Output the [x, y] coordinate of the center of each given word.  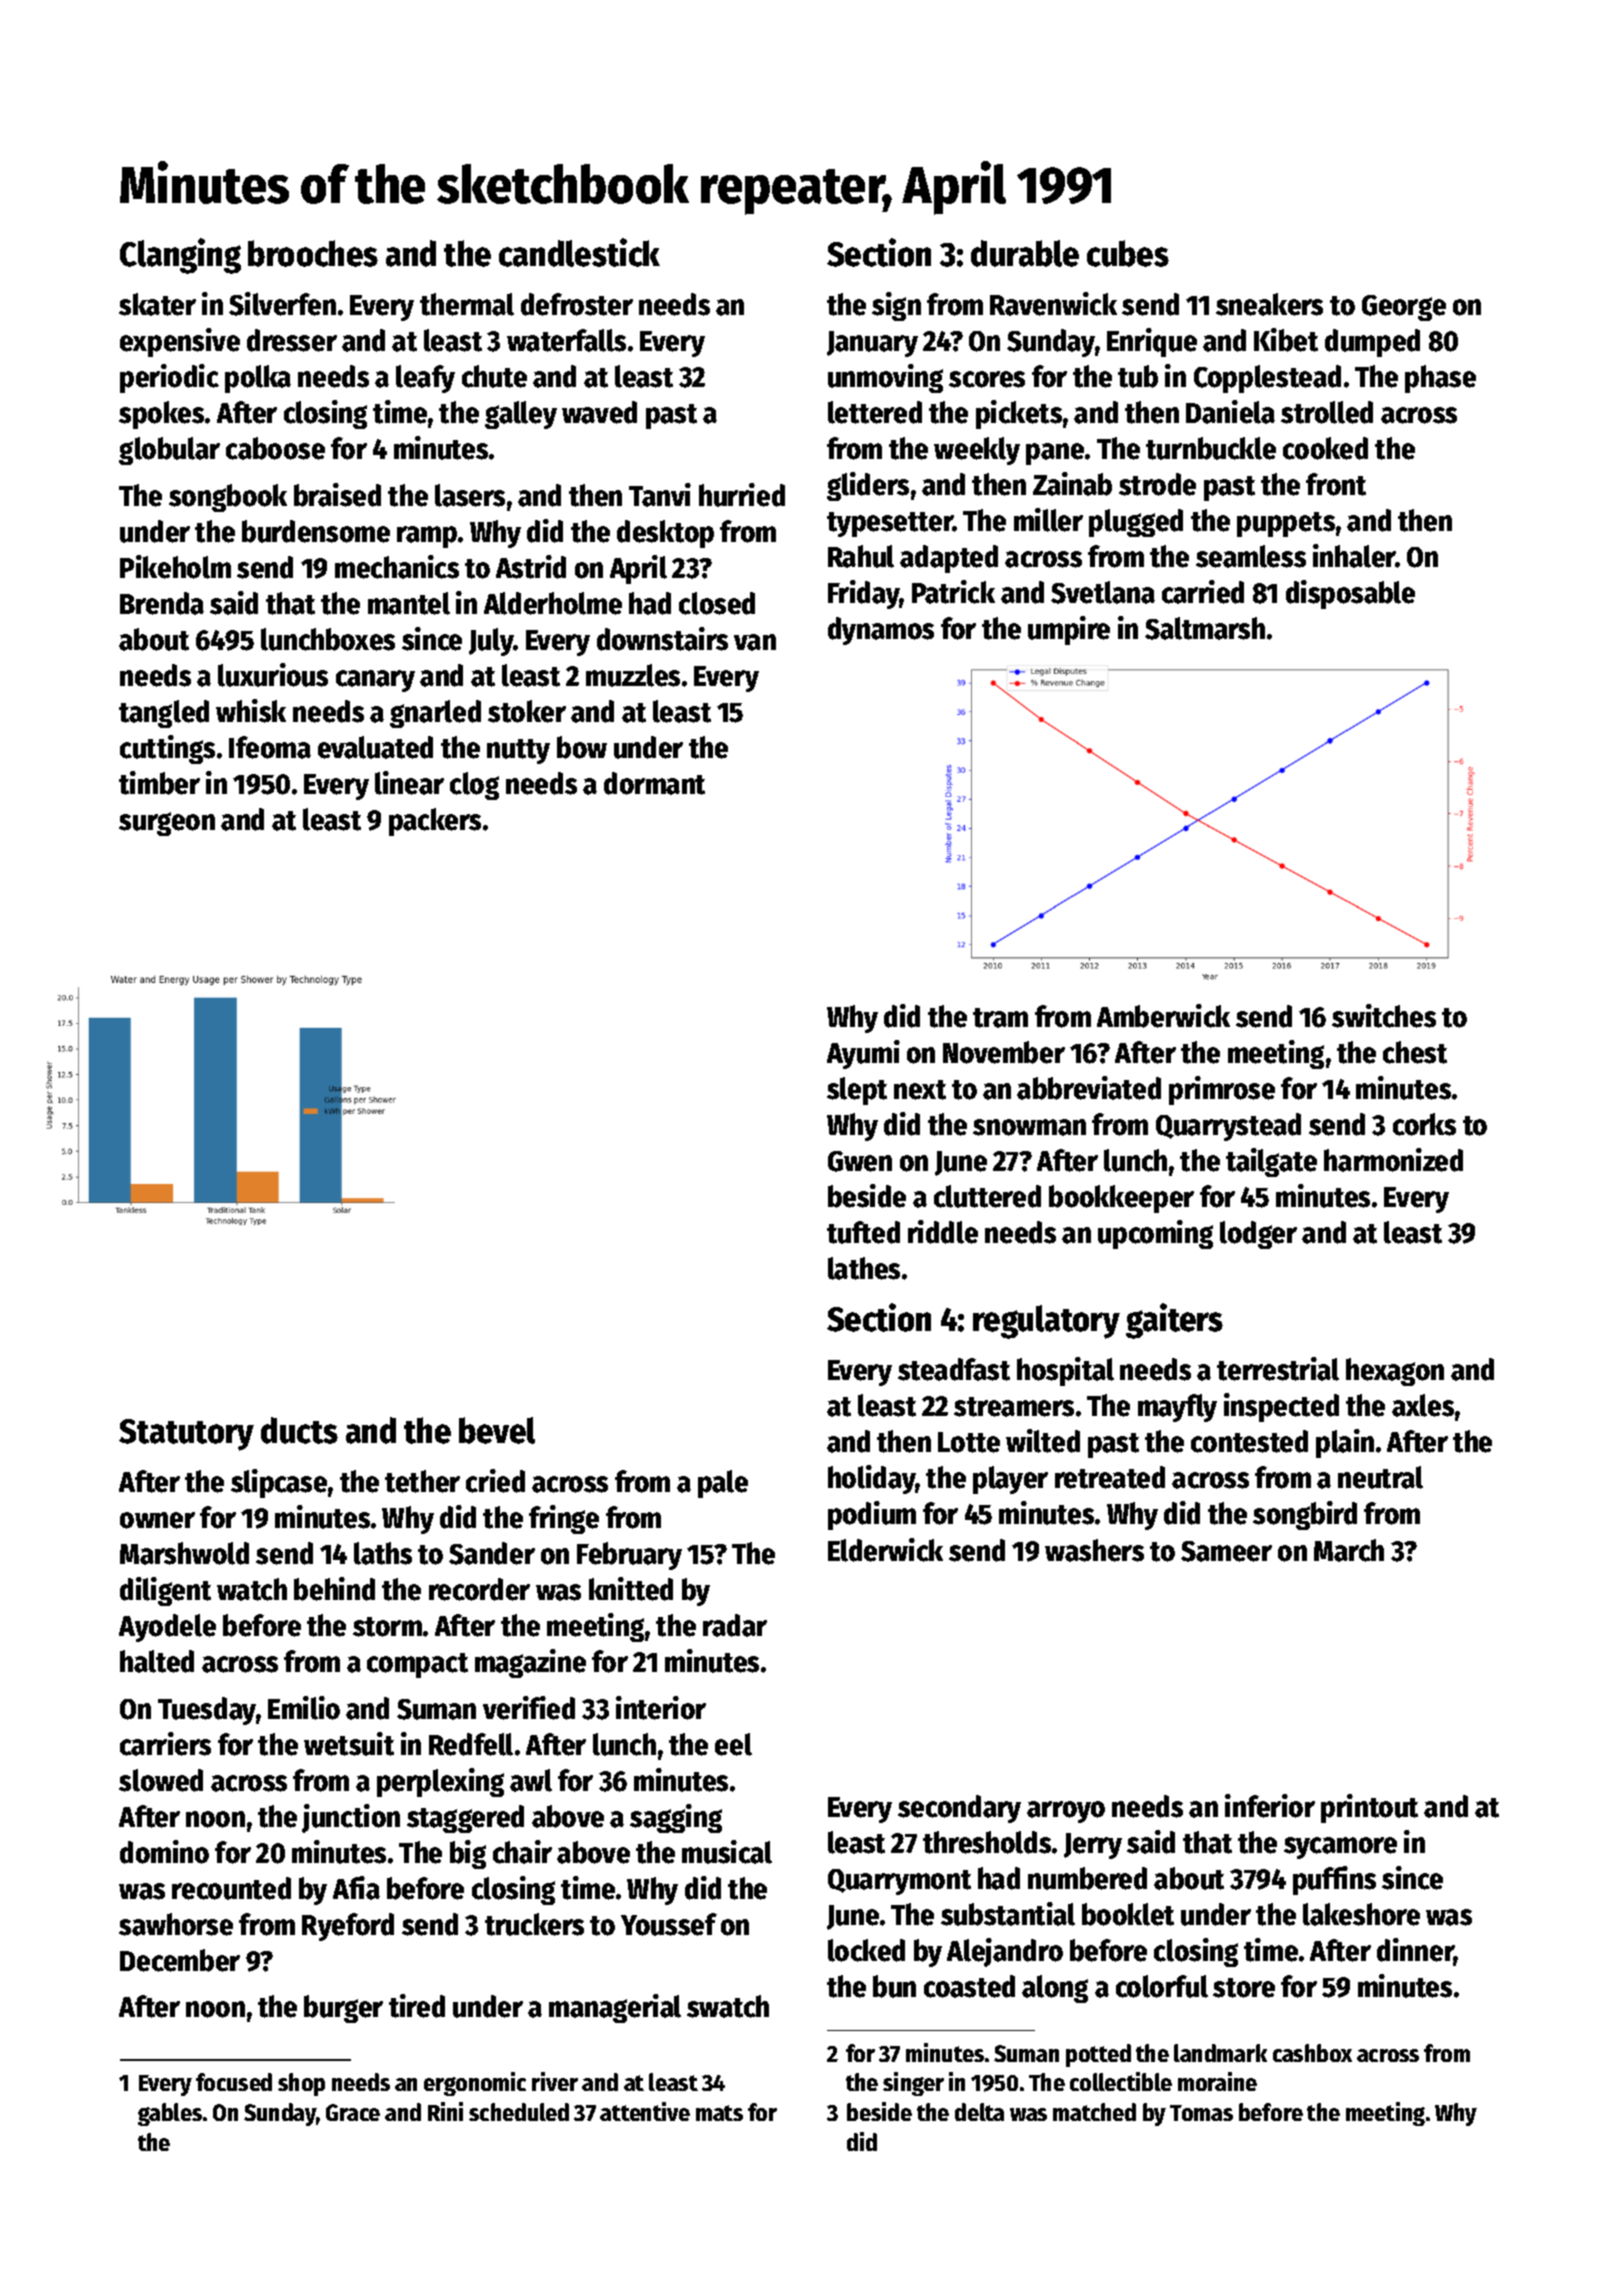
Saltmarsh [1205, 628]
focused [234, 2082]
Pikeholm [175, 567]
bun [894, 1986]
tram [1000, 1018]
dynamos [881, 631]
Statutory [186, 1435]
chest [1415, 1052]
